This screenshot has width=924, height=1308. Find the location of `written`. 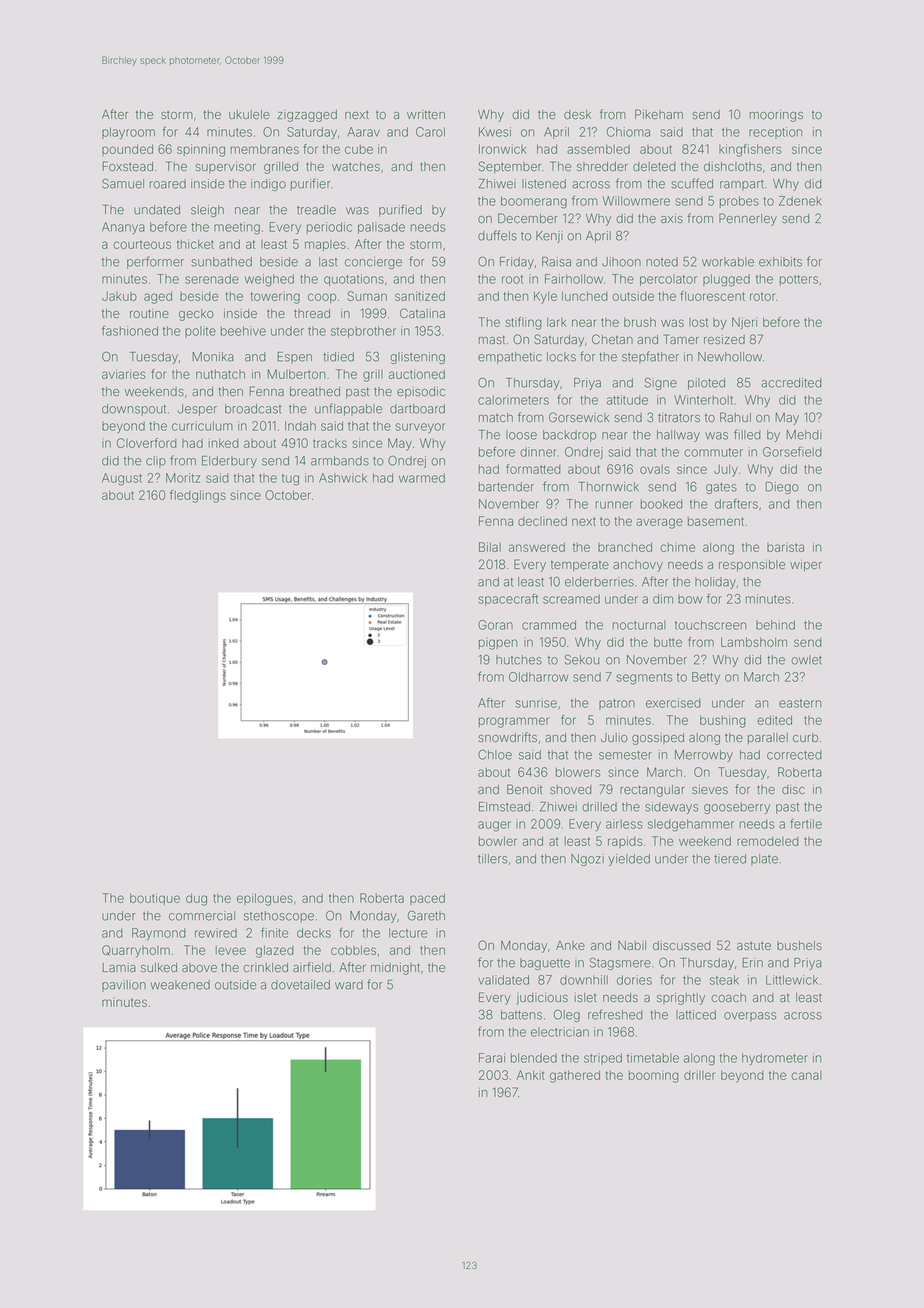

written is located at coordinates (426, 114).
